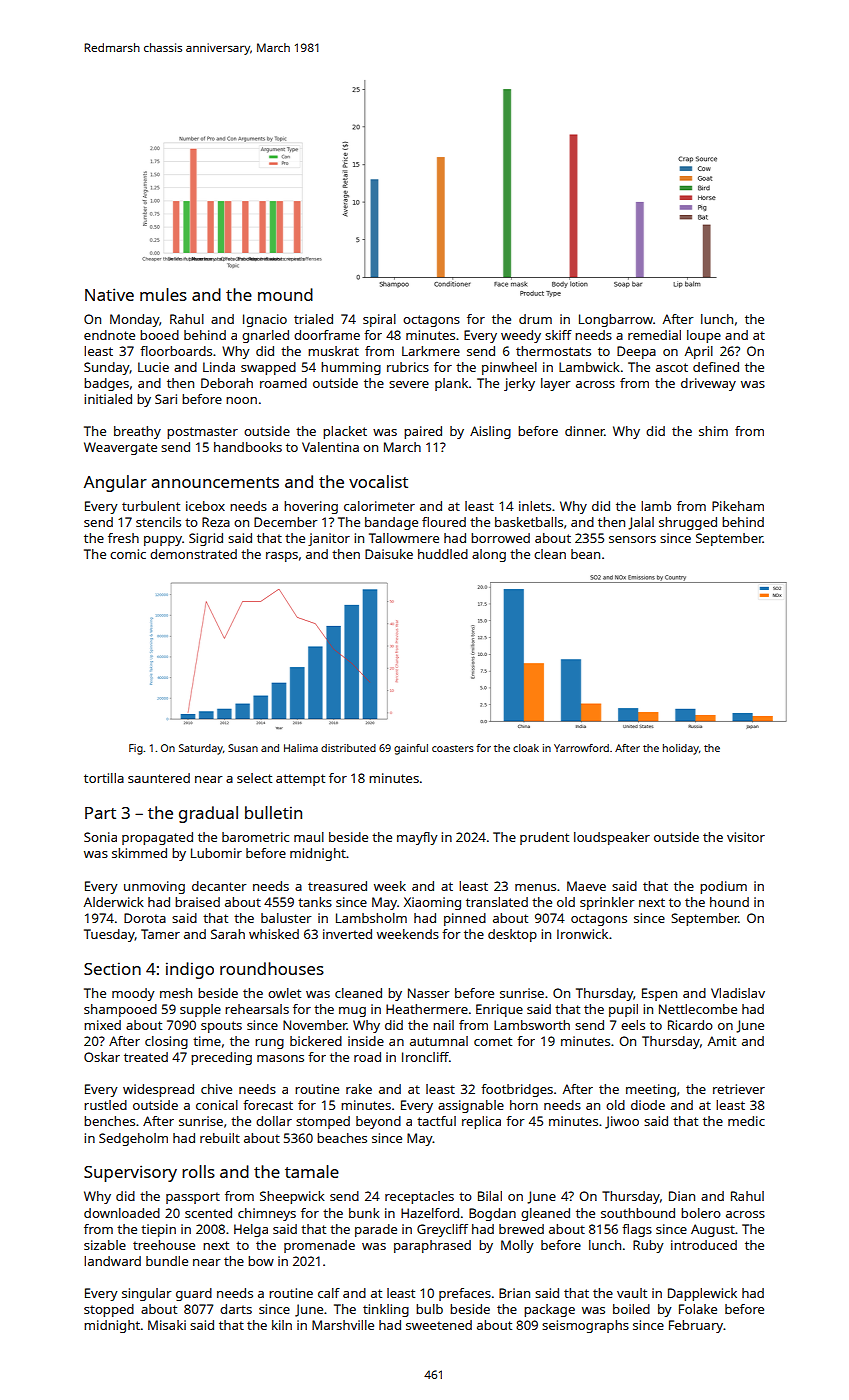  I want to click on cloak, so click(526, 748).
